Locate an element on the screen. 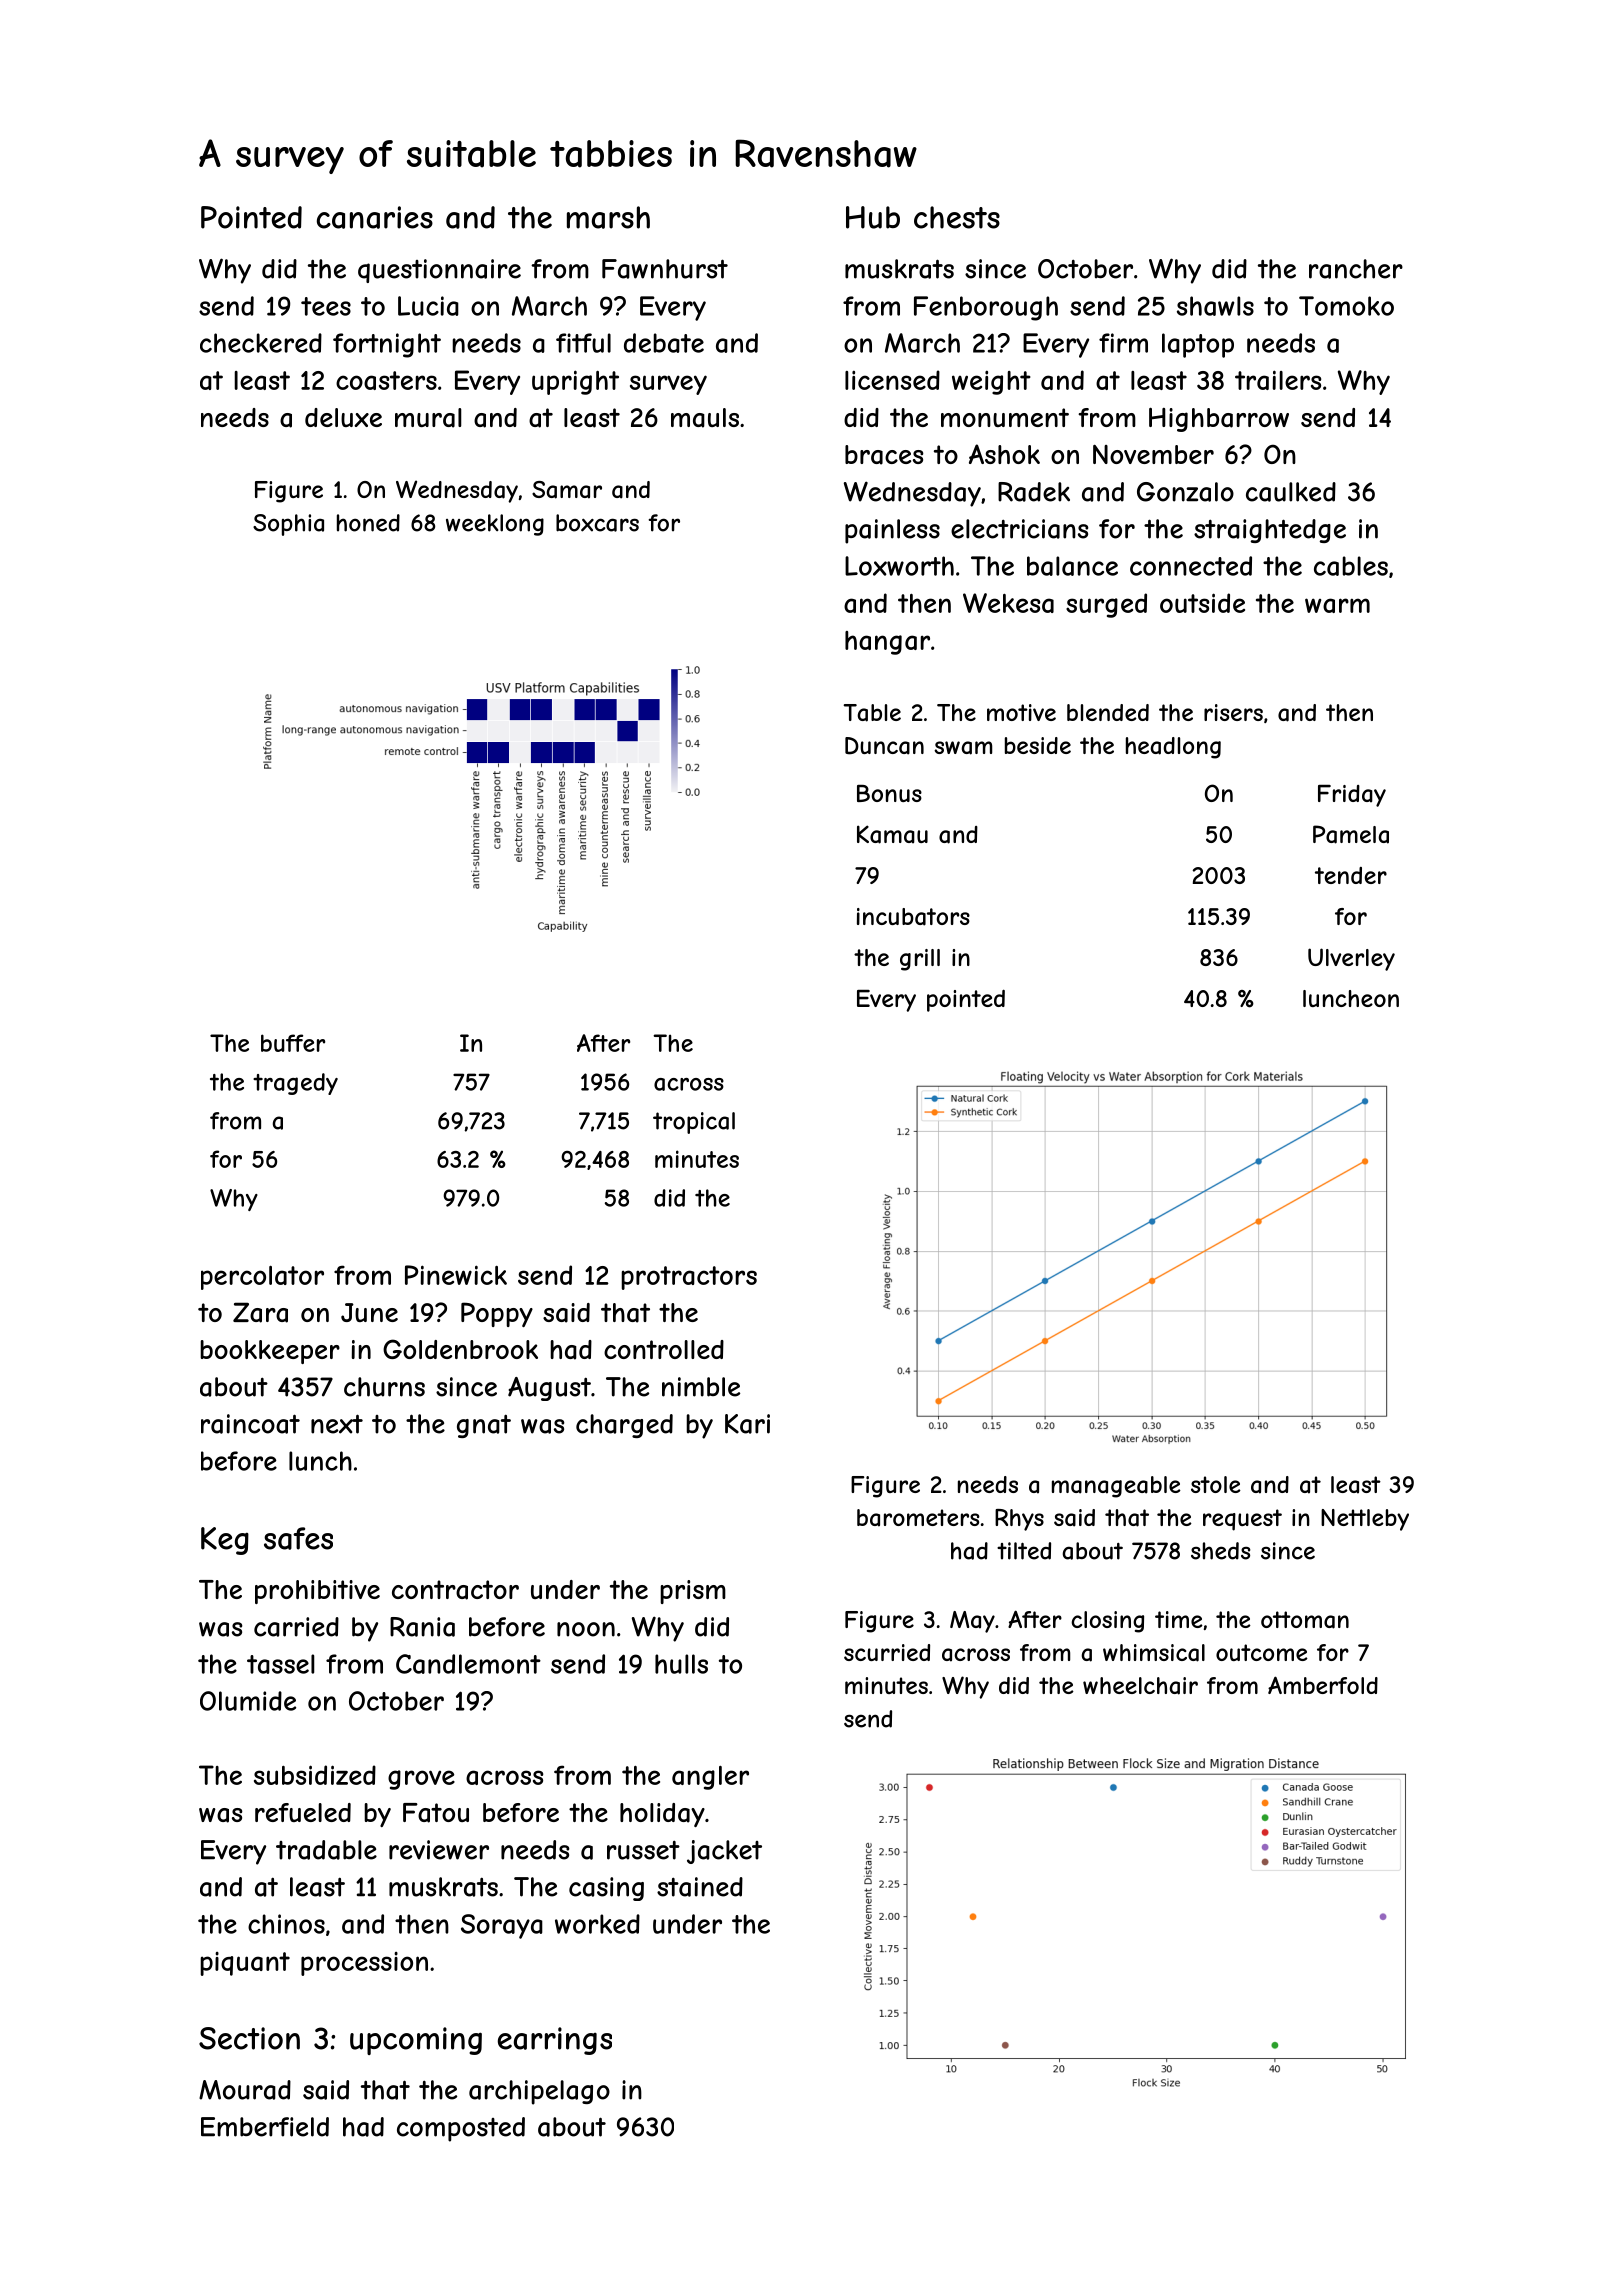 The height and width of the screenshot is (2292, 1620). canaries is located at coordinates (375, 217).
